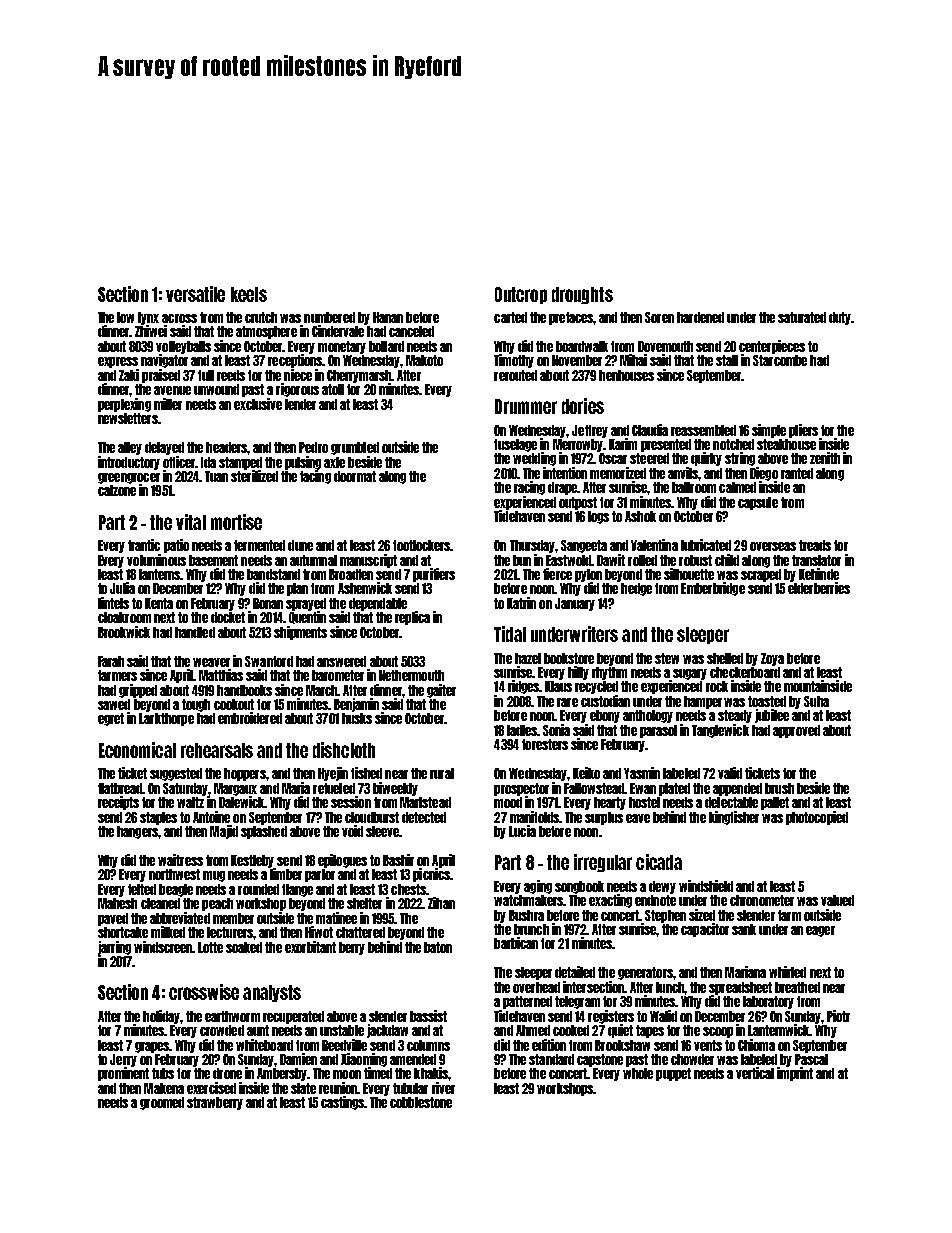 The height and width of the screenshot is (1233, 952). Describe the element at coordinates (819, 574) in the screenshot. I see `Kehinde` at that location.
